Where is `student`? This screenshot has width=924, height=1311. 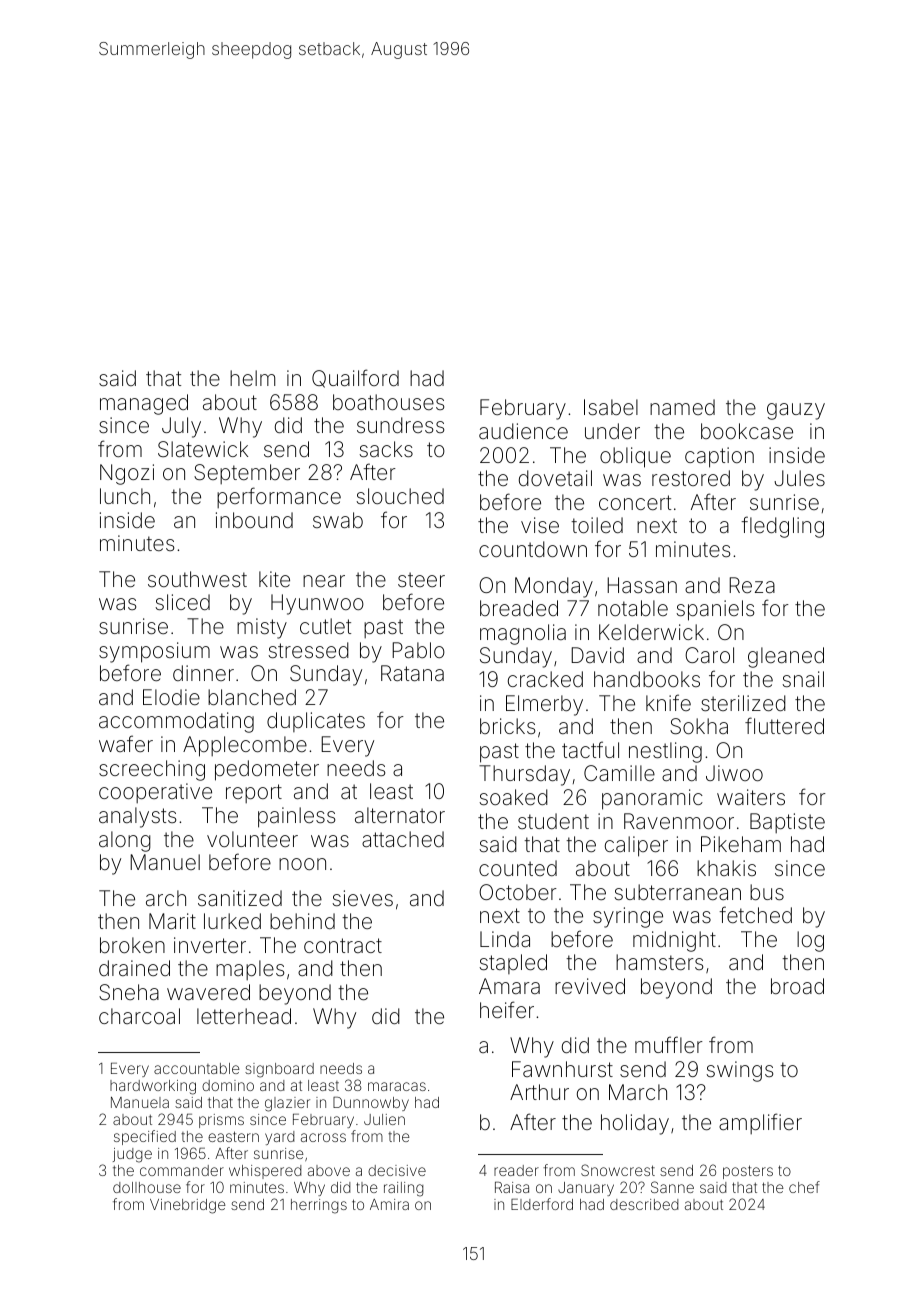 student is located at coordinates (553, 821).
